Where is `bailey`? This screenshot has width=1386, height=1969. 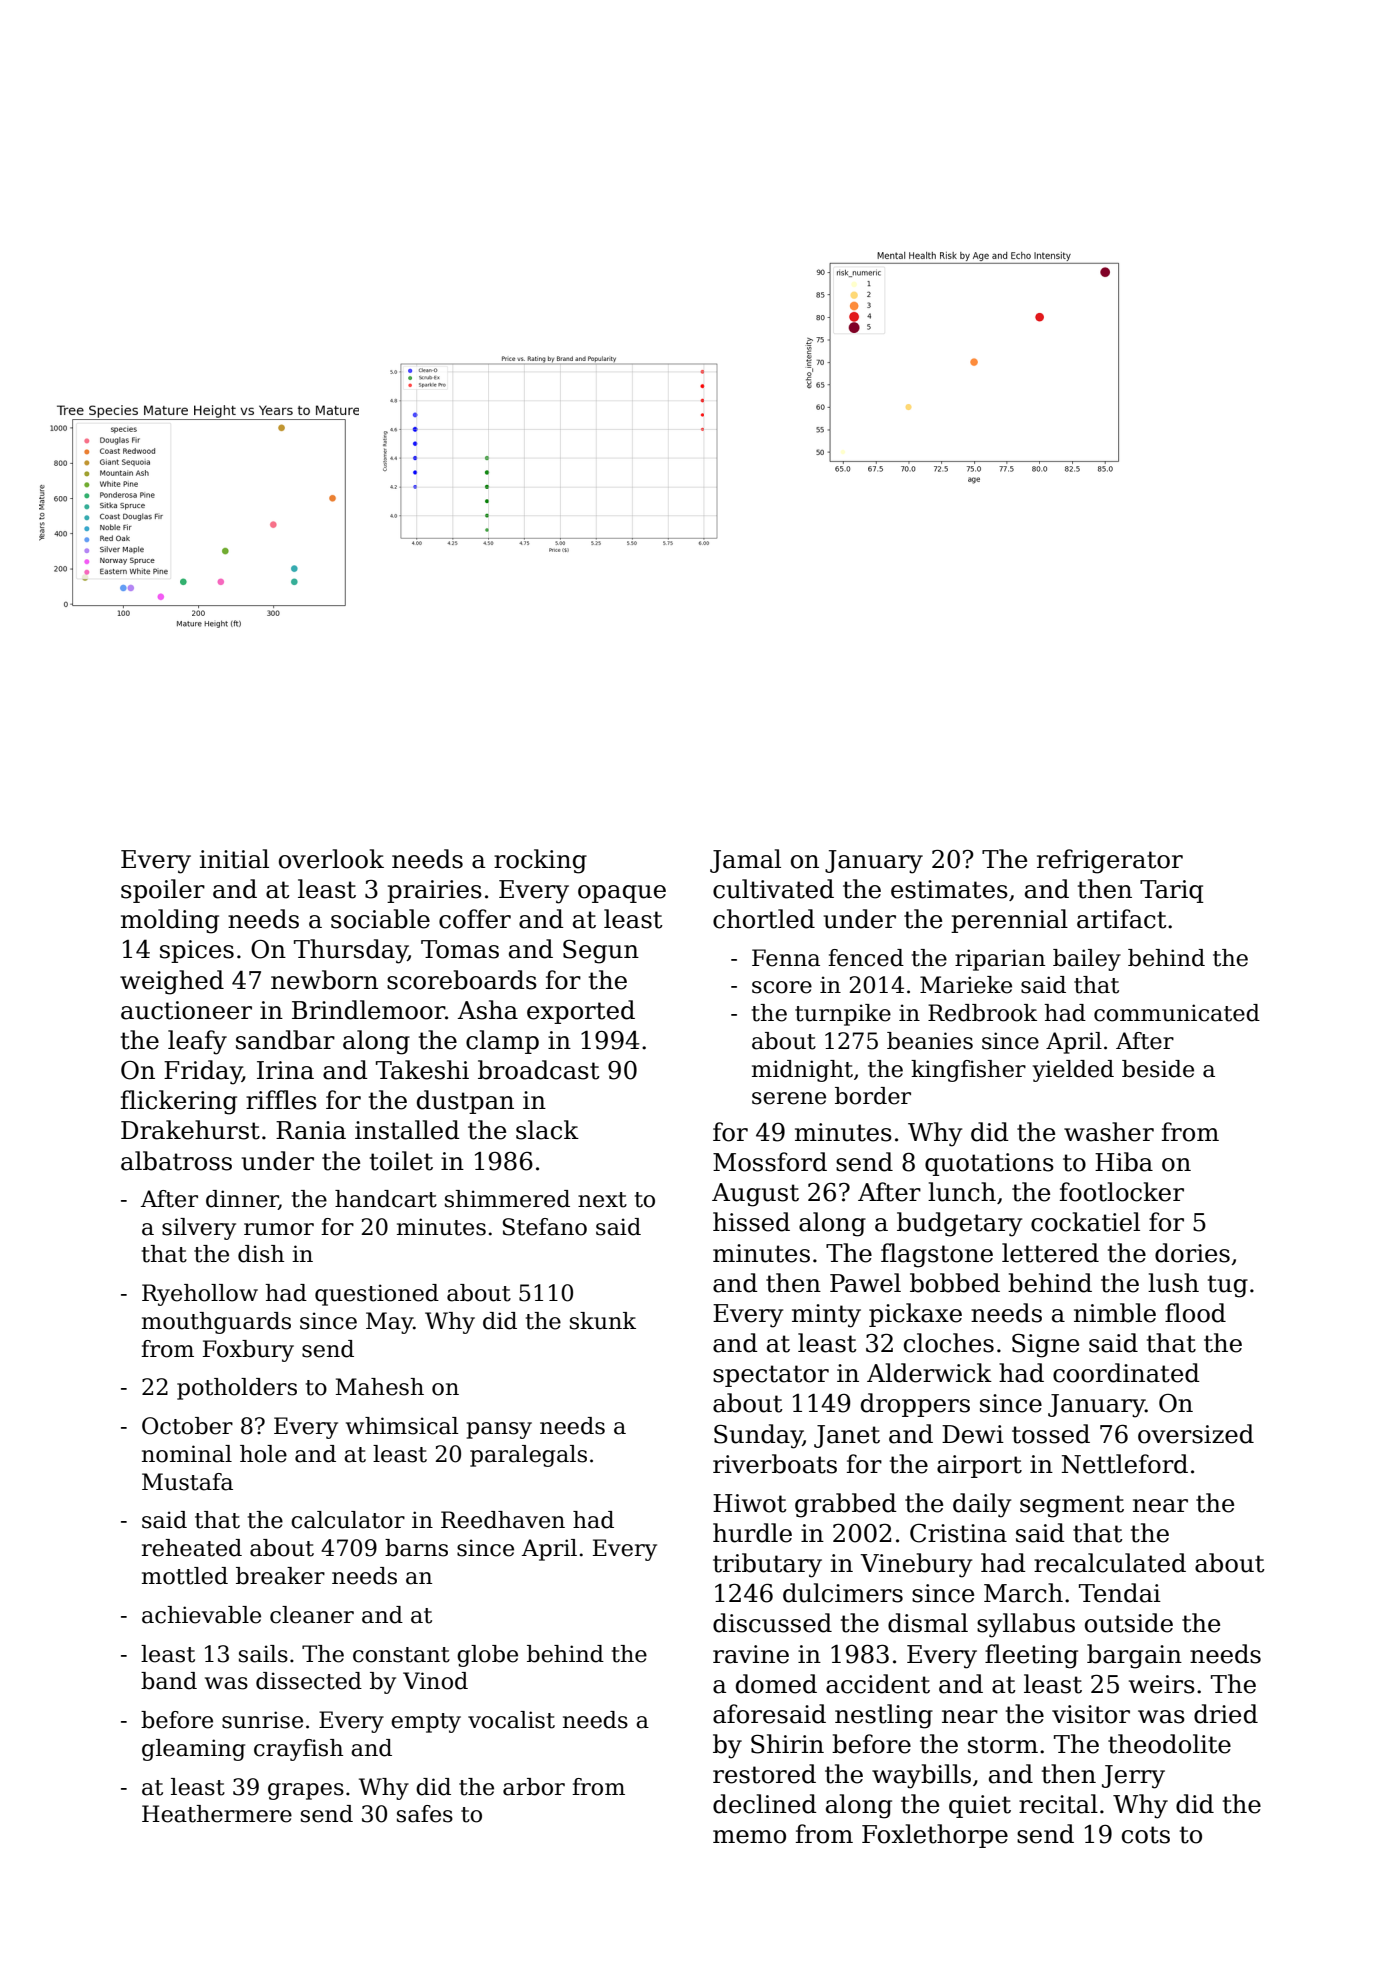
bailey is located at coordinates (1087, 960).
